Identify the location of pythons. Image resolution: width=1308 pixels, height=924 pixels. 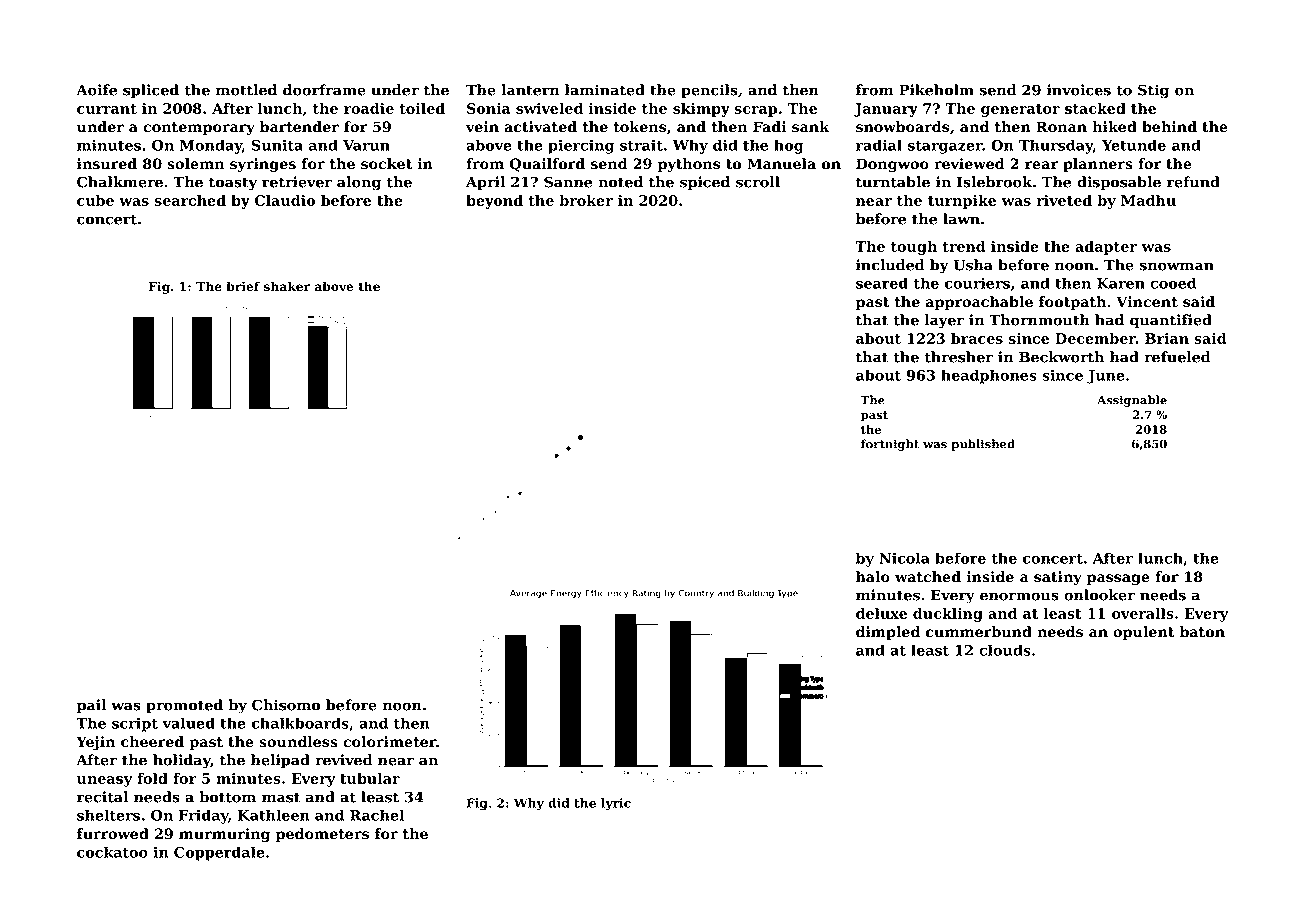
(689, 165).
